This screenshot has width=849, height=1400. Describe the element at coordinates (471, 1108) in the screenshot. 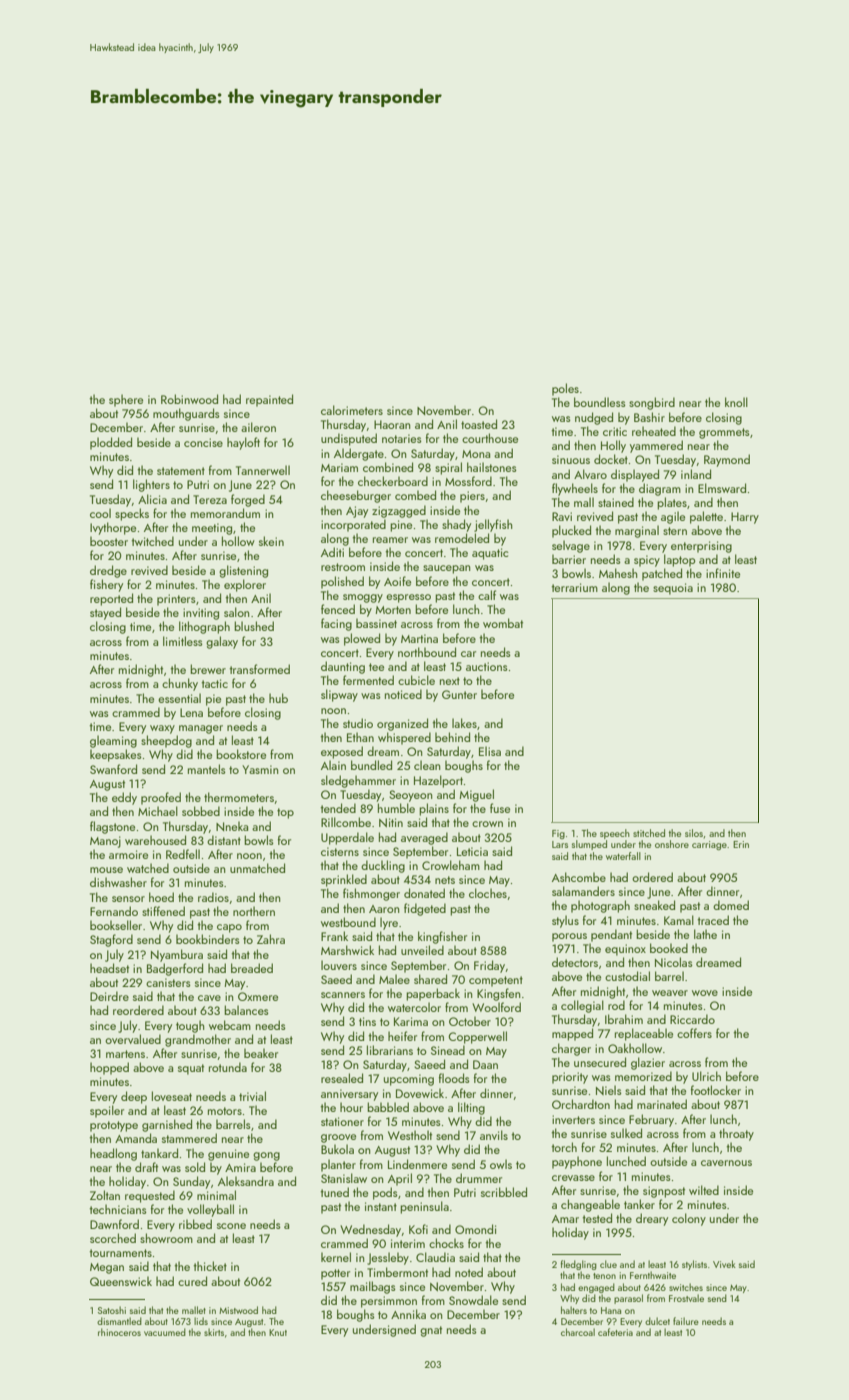

I see `lilting` at that location.
